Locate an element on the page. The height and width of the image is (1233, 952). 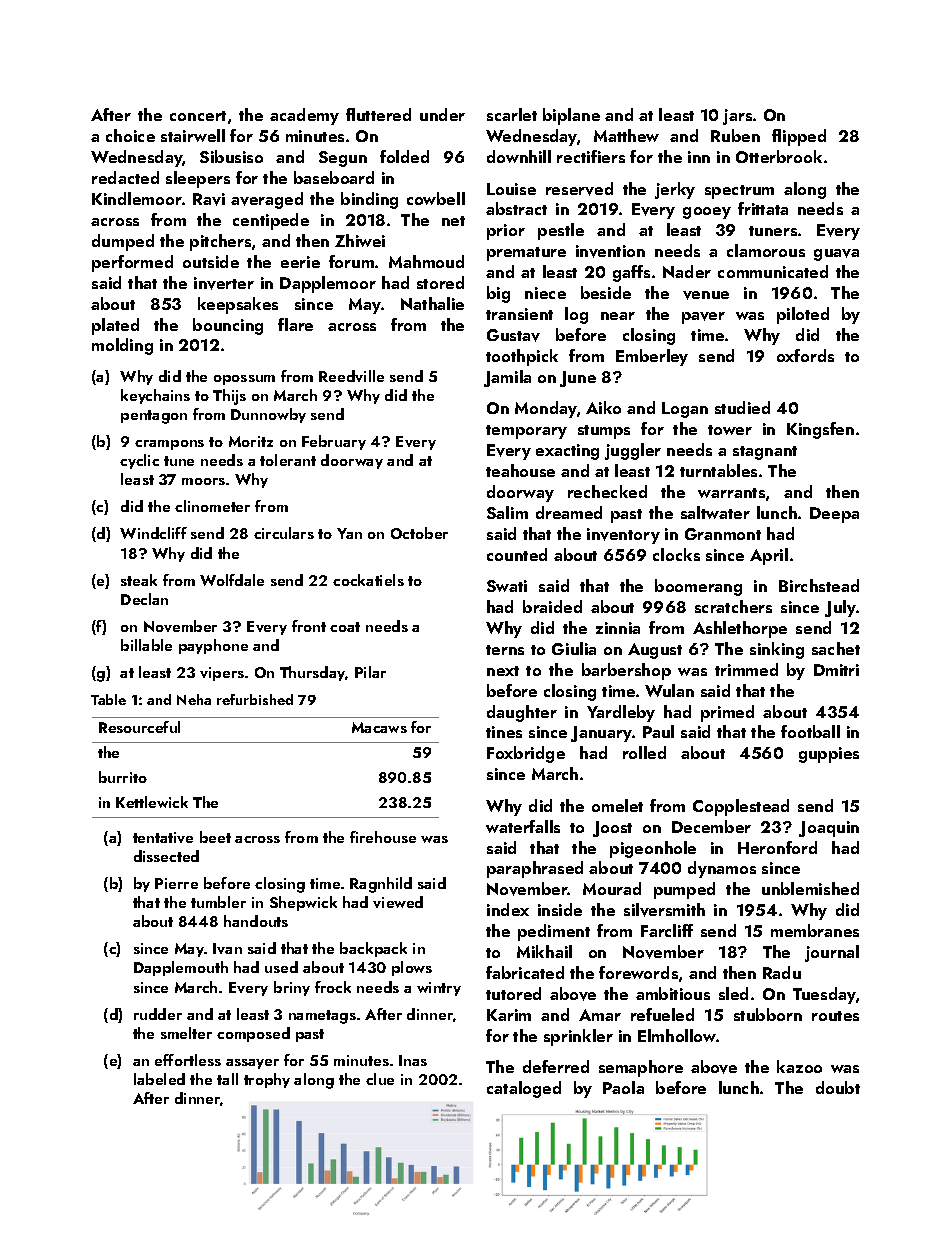
Joaquin is located at coordinates (829, 829).
